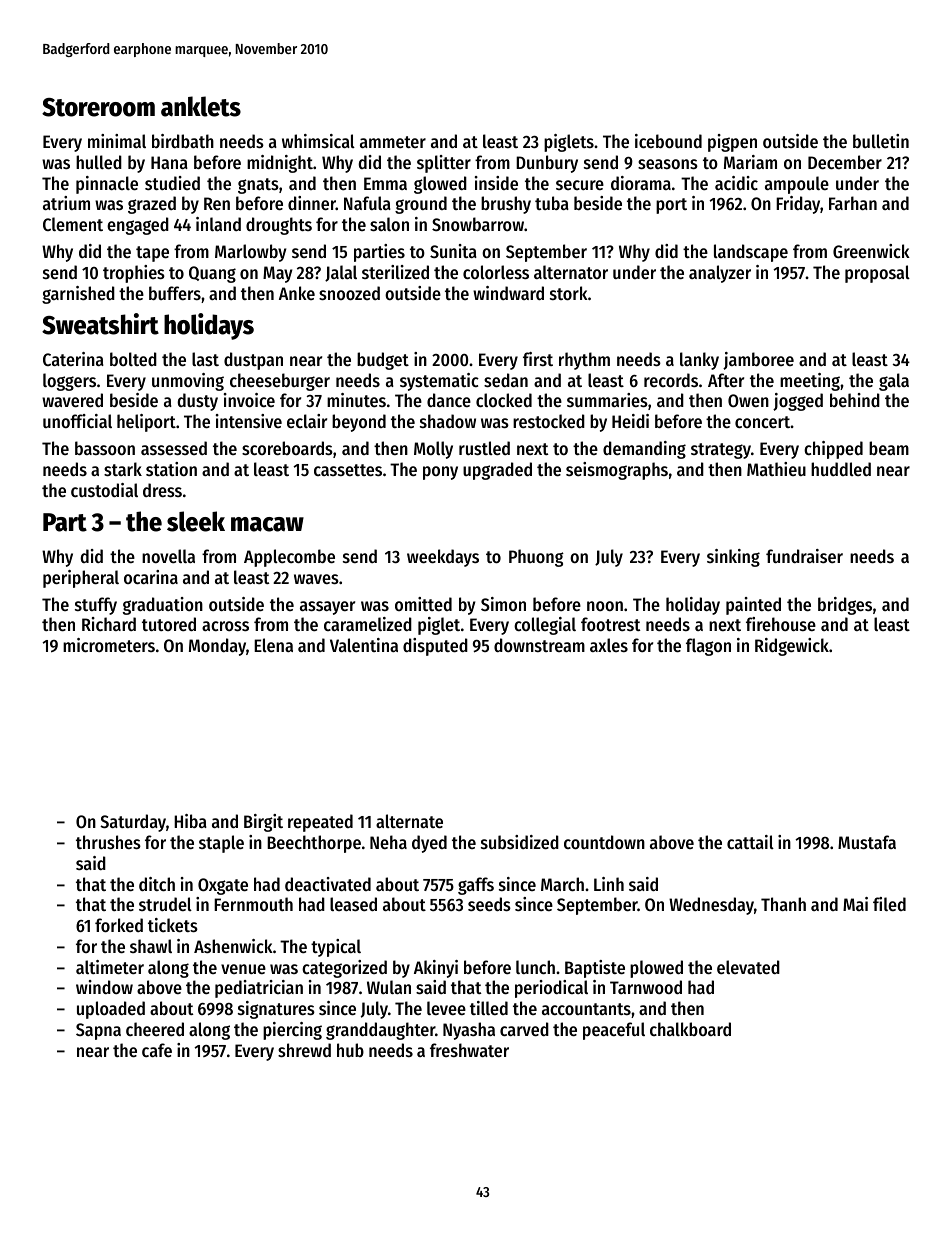 The width and height of the page is (952, 1233). I want to click on pediatrician, so click(259, 989).
